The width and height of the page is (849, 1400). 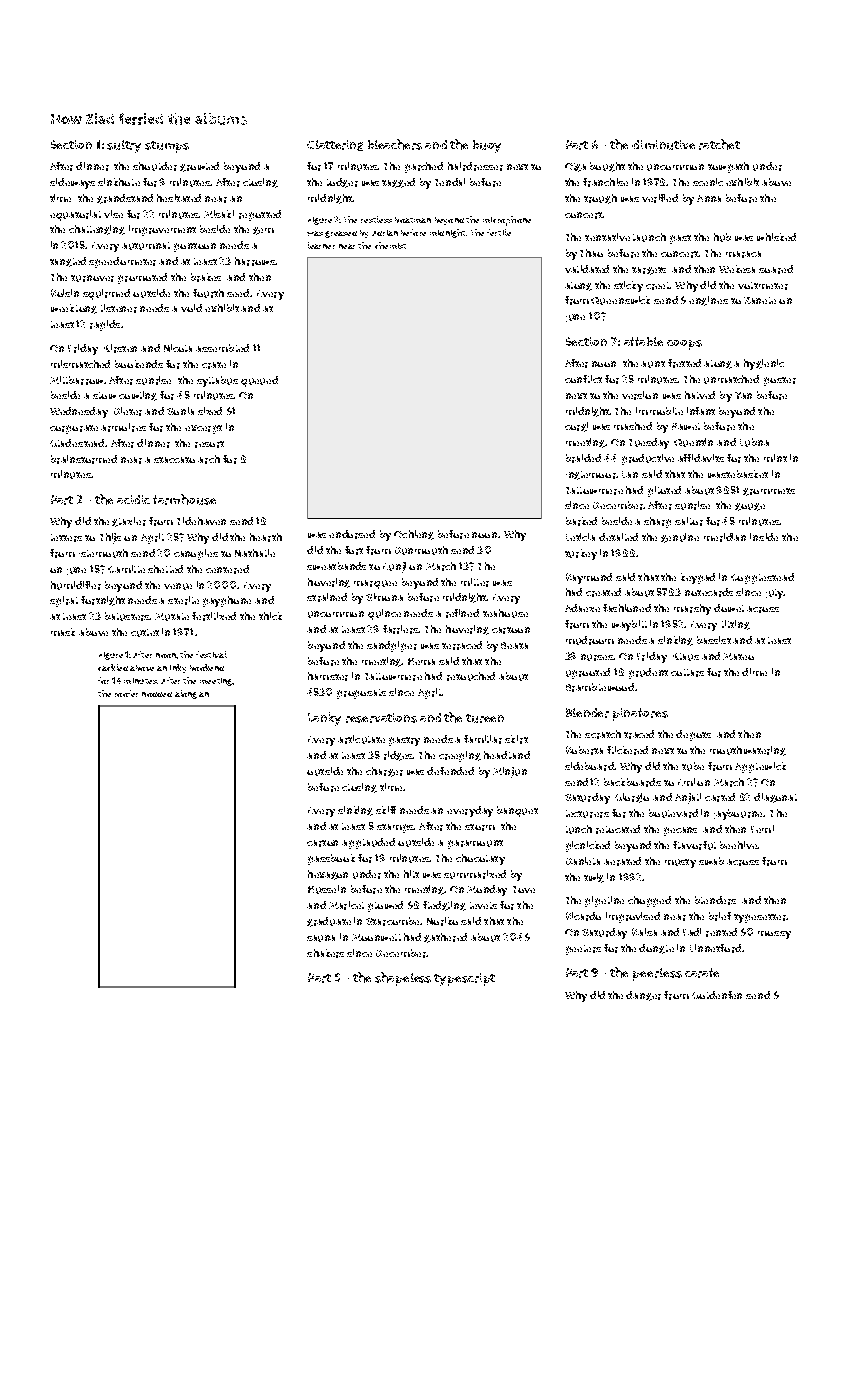 I want to click on stamps, so click(x=395, y=828).
